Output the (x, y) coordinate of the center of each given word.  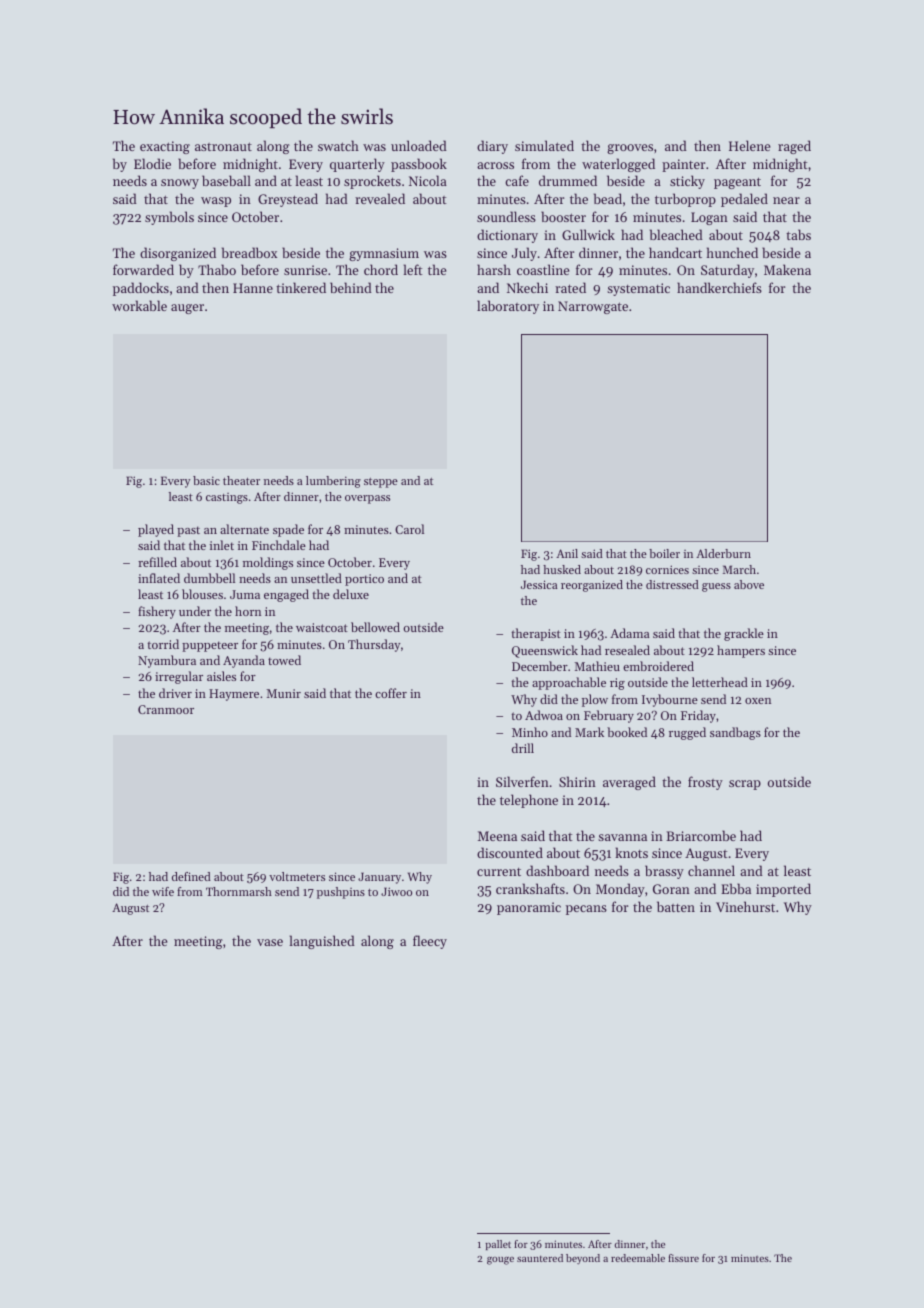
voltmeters (297, 876)
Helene (749, 145)
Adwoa (544, 715)
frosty (705, 783)
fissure (683, 1258)
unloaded (419, 145)
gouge (500, 1261)
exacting (165, 147)
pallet (498, 1245)
